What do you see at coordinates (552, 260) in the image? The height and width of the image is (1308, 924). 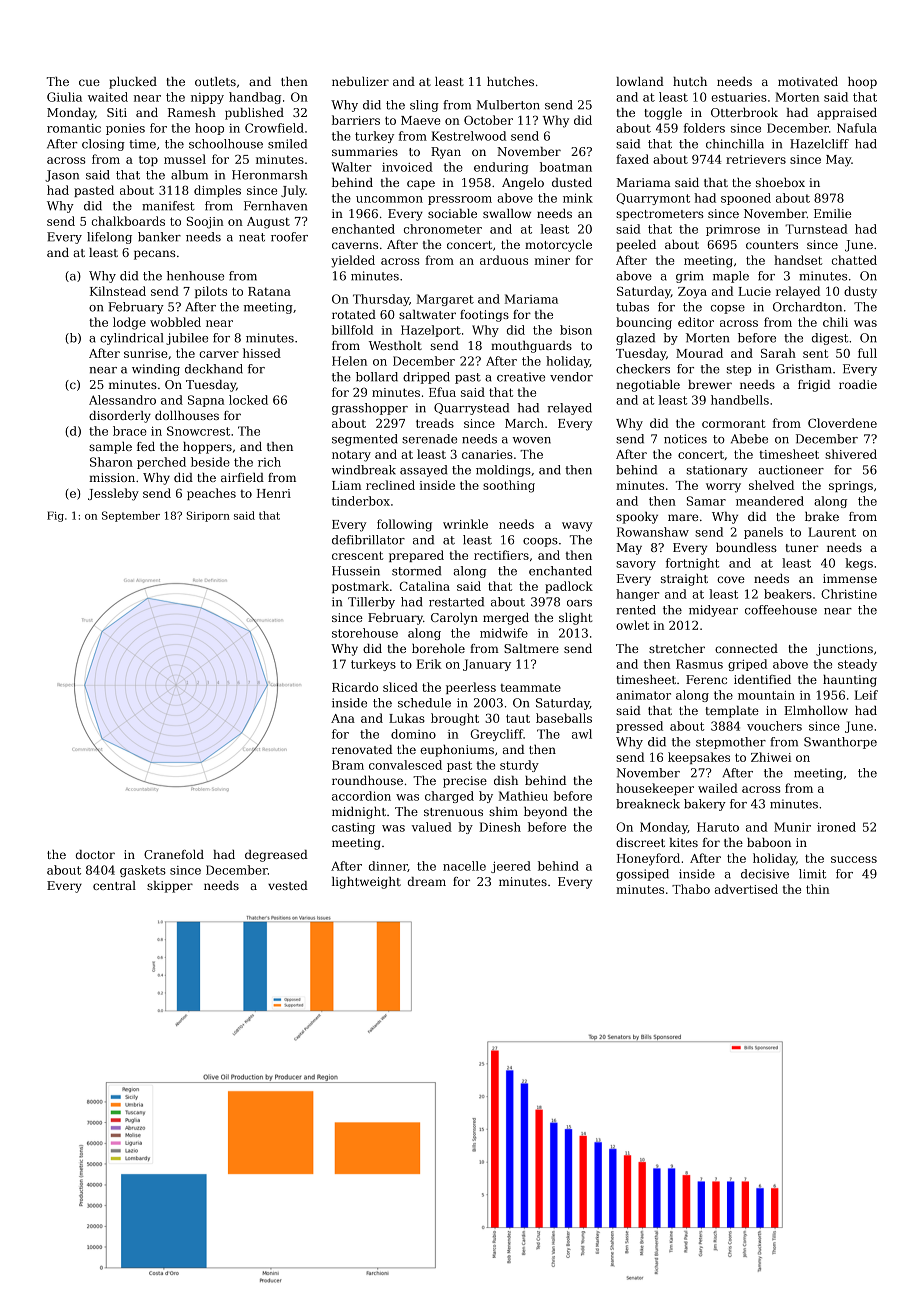 I see `miner` at bounding box center [552, 260].
